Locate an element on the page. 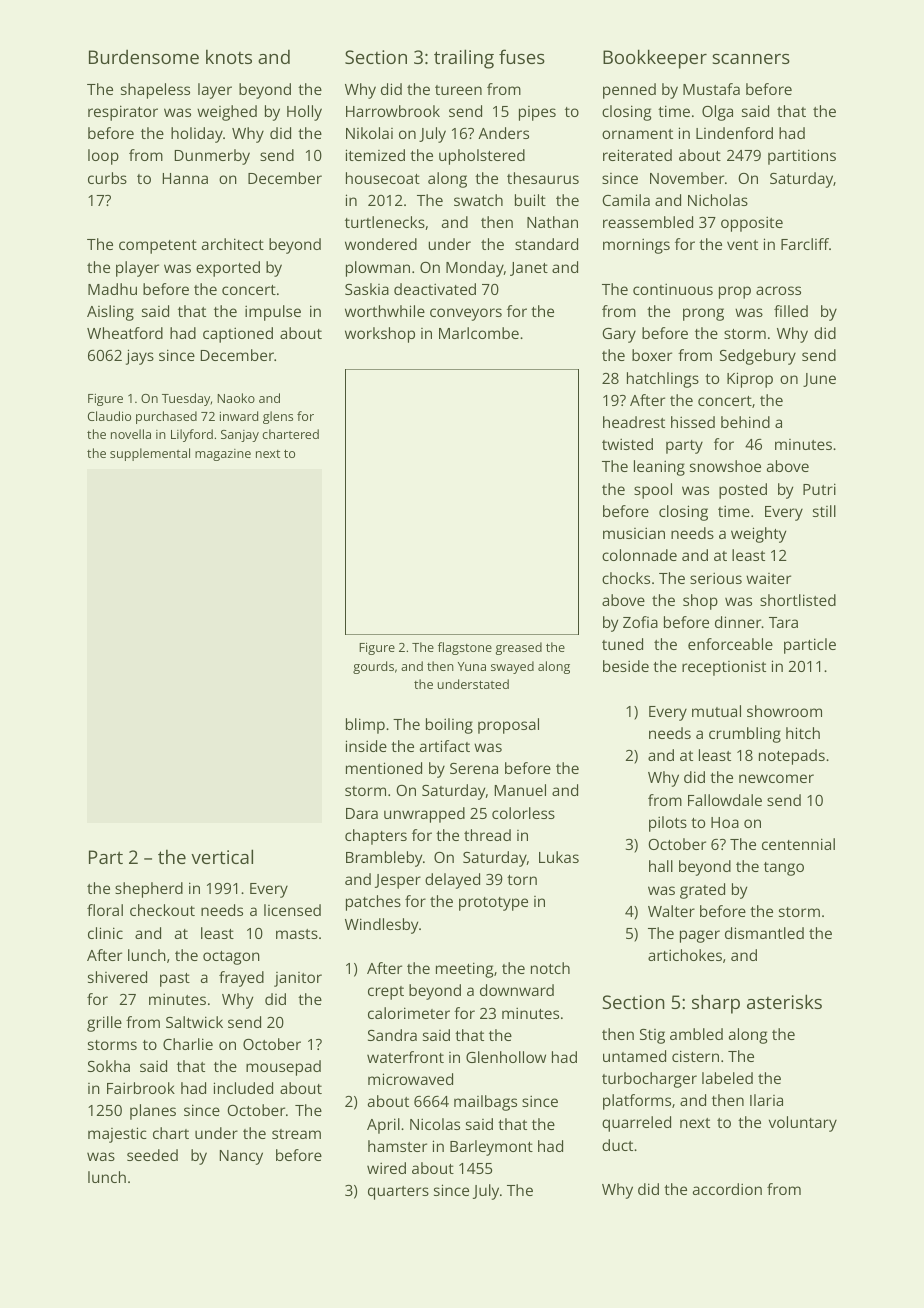 This document has width=924, height=1308. twisted is located at coordinates (627, 444).
